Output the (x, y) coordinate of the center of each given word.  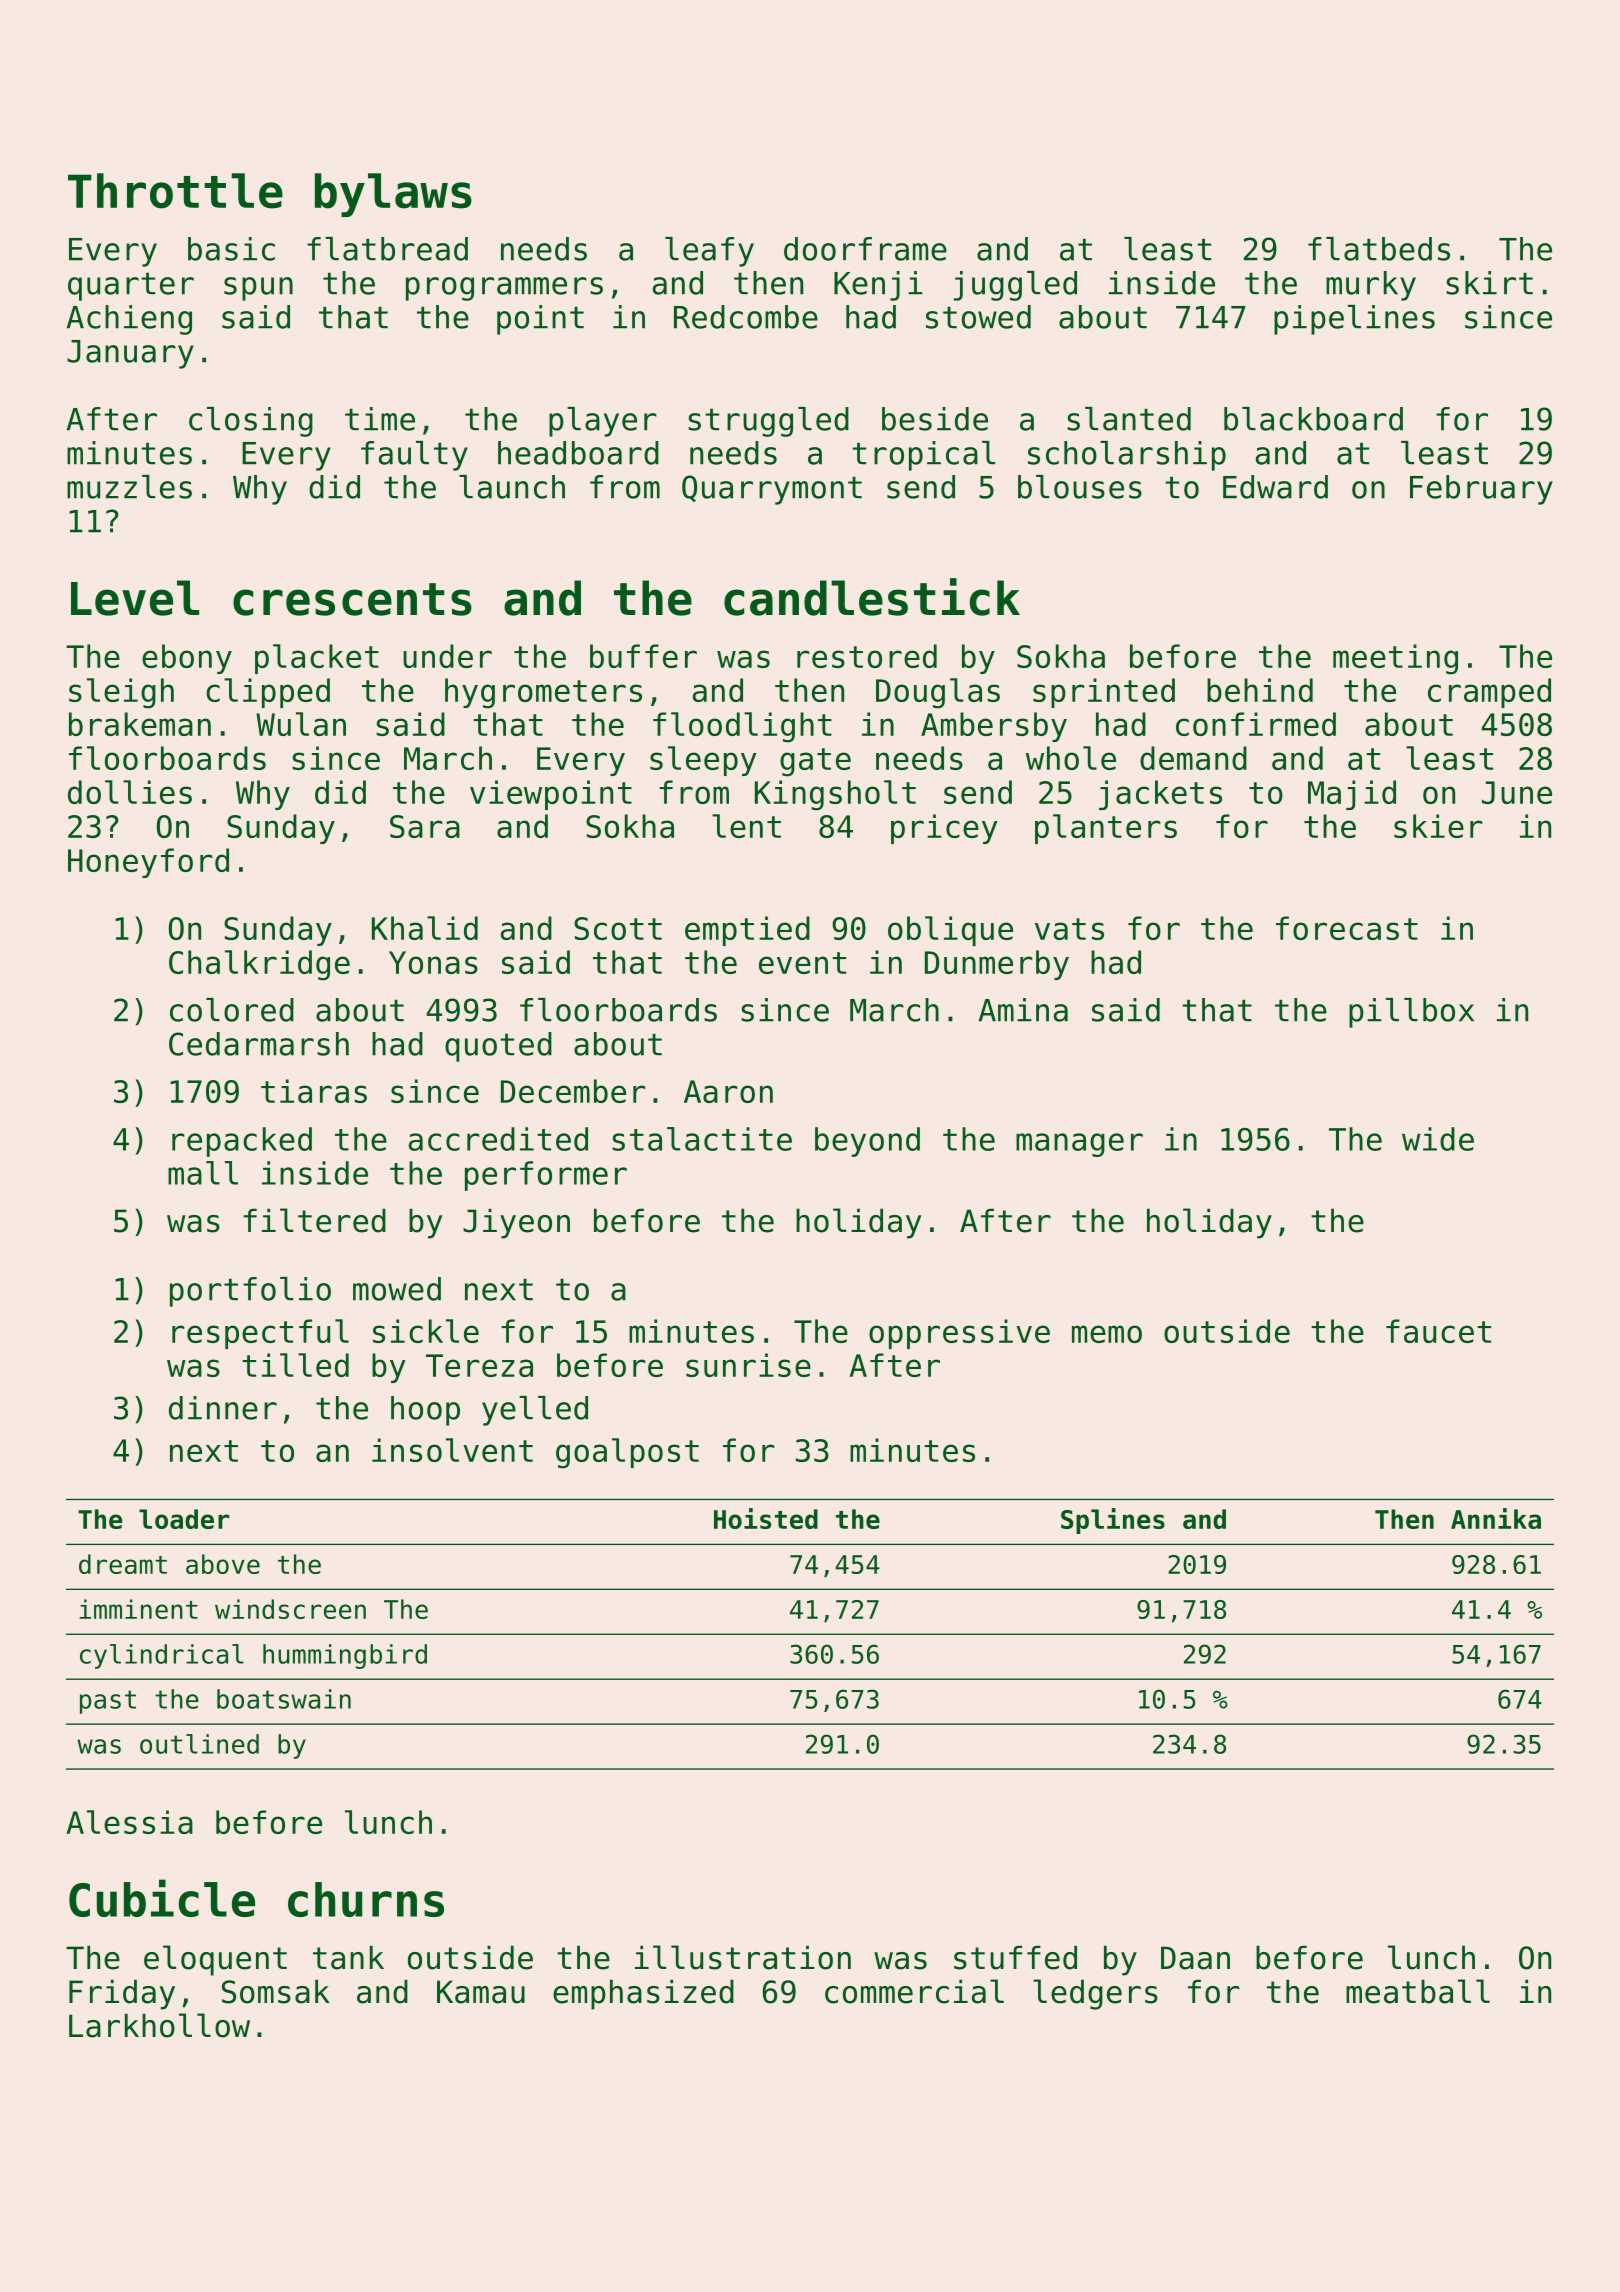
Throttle (175, 191)
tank (348, 1957)
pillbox (1411, 1013)
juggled (1015, 286)
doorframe (865, 249)
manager (1079, 1145)
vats (1069, 929)
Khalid (425, 928)
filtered (314, 1220)
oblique (950, 931)
